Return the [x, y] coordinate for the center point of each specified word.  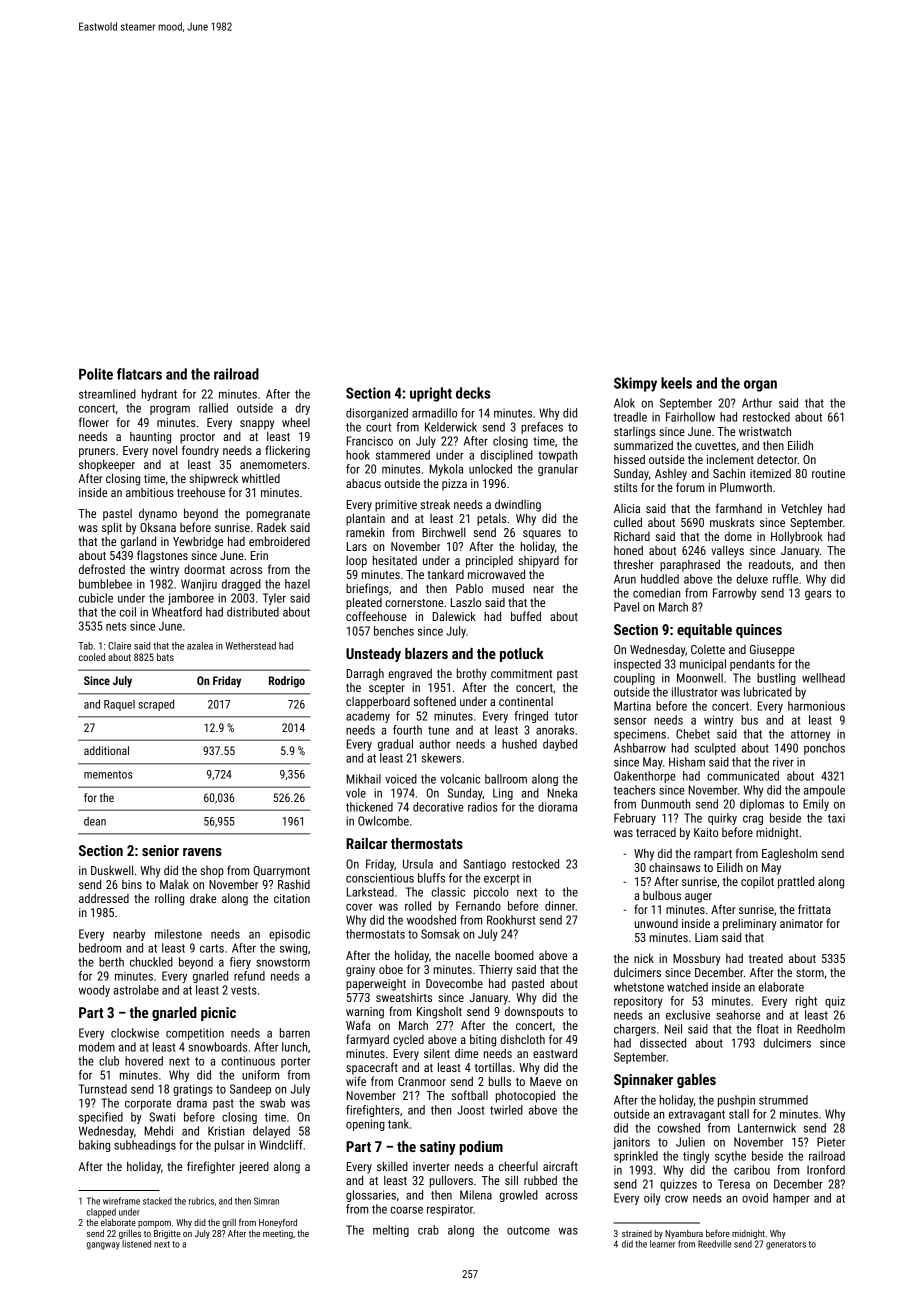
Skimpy [635, 384]
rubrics [201, 1201]
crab [428, 1230]
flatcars [139, 374]
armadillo [434, 413]
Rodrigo [287, 682]
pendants [752, 665]
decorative [438, 807]
